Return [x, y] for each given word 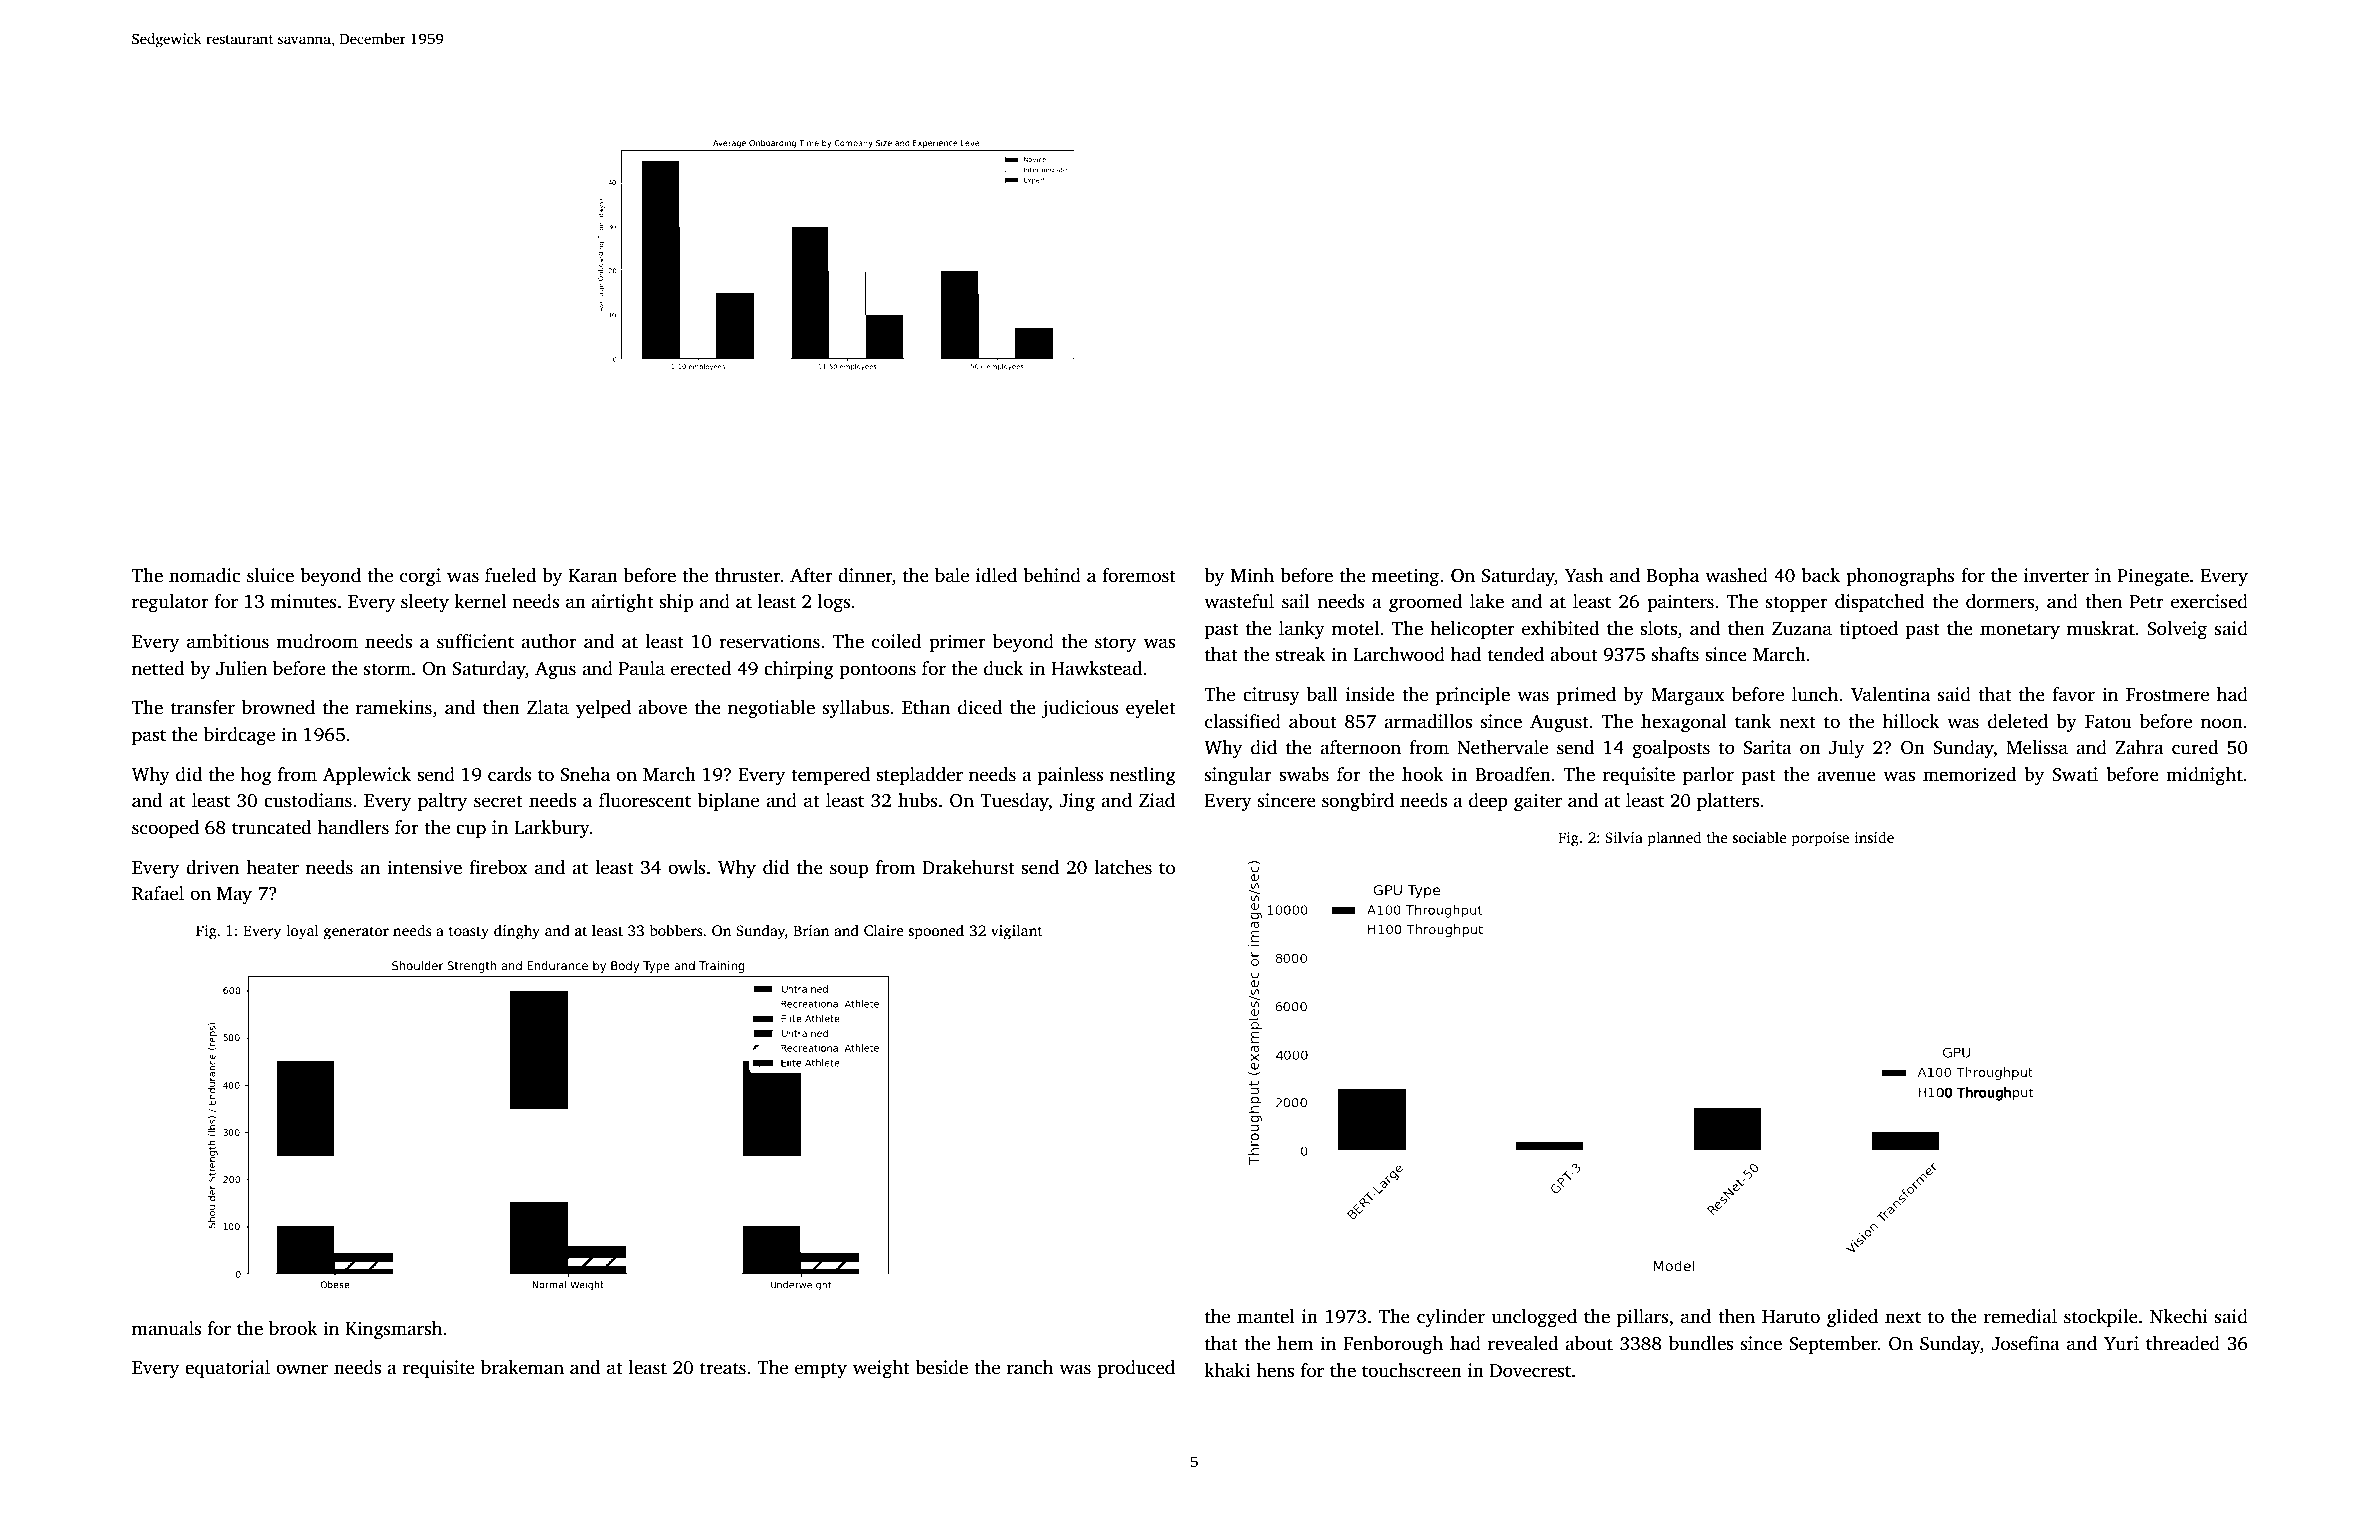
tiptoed [1868, 630]
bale [952, 575]
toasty [469, 933]
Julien [241, 668]
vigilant [1017, 932]
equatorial [227, 1369]
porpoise [1820, 839]
